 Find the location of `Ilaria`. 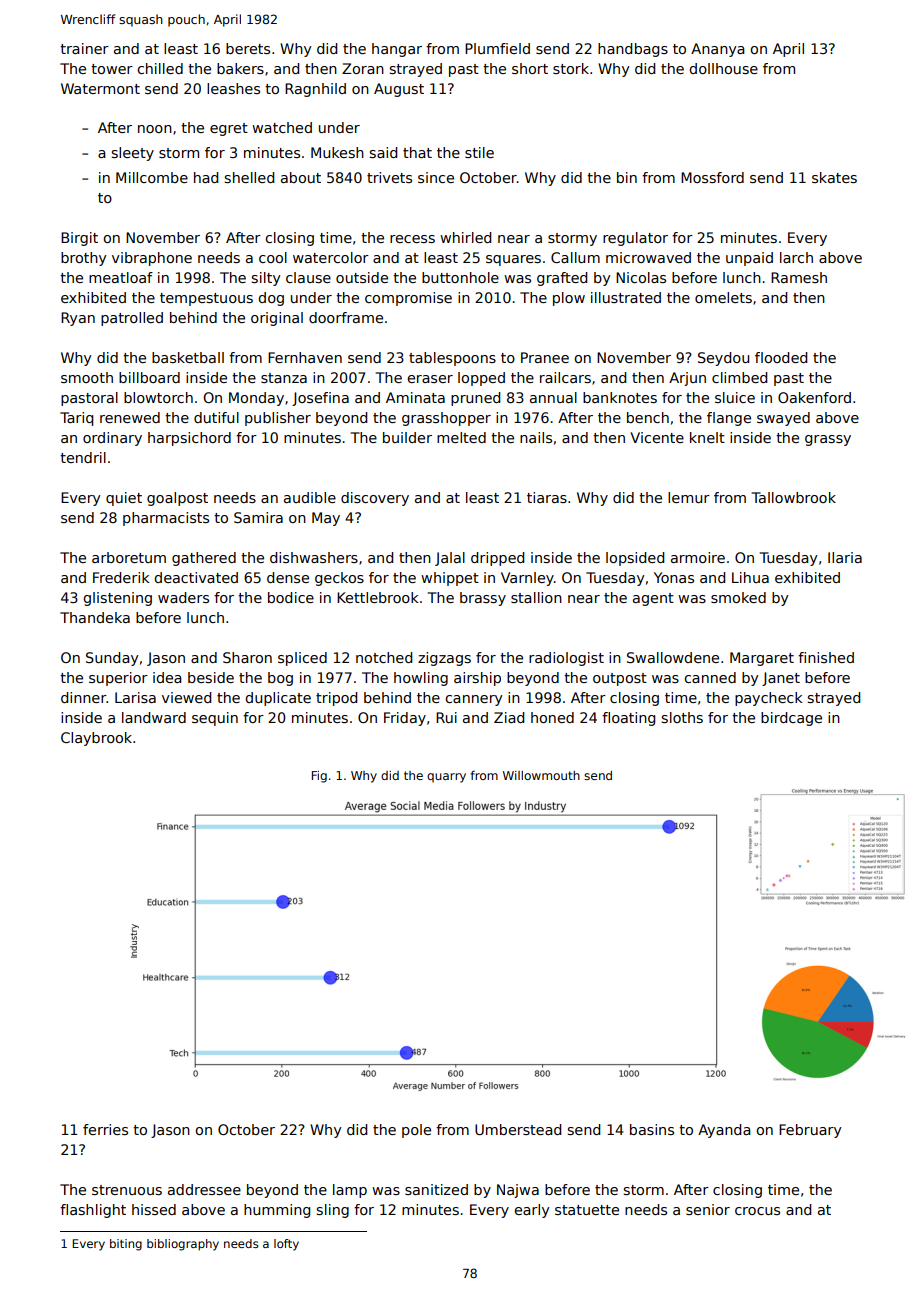

Ilaria is located at coordinates (845, 557).
